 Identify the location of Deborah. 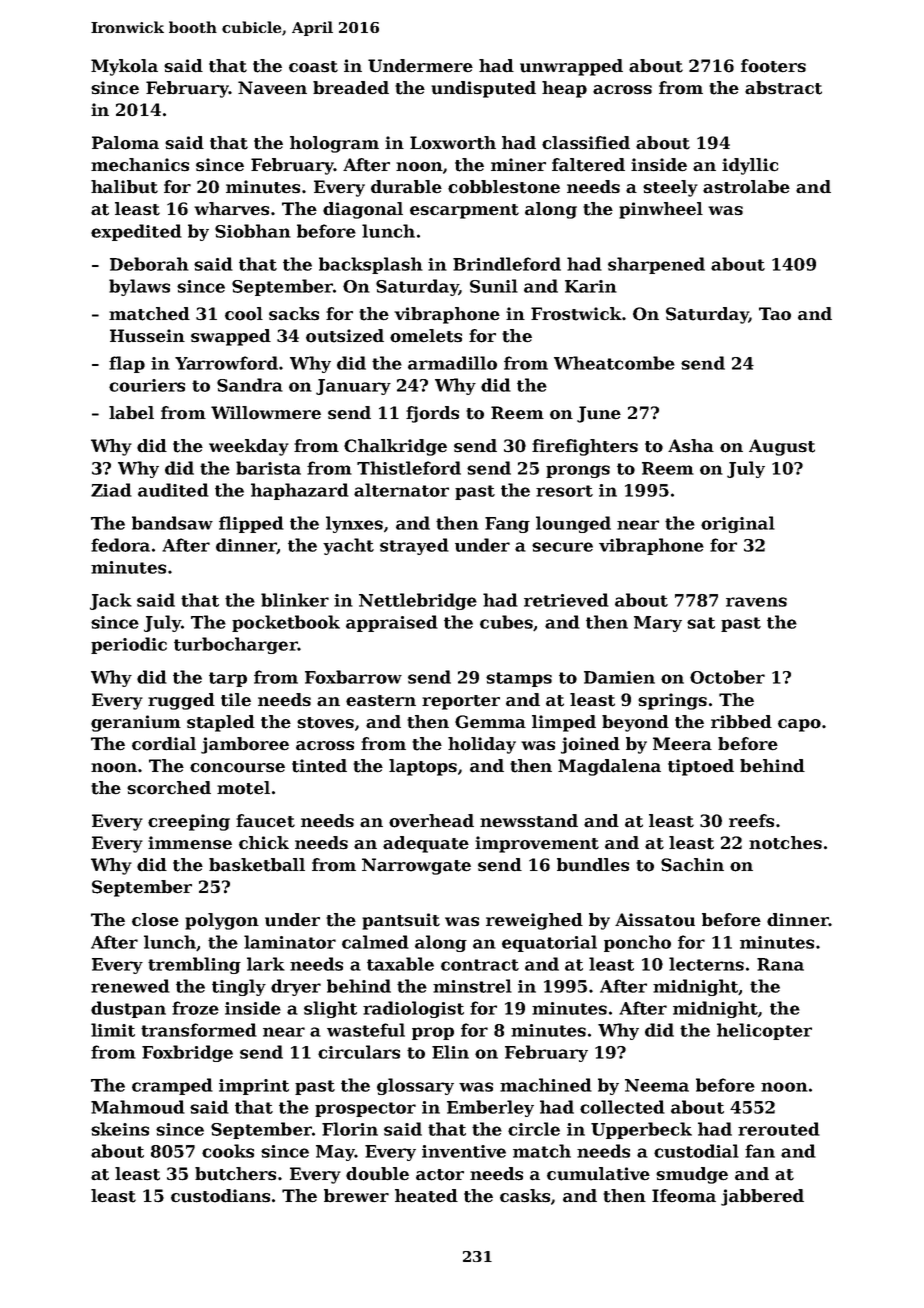
(149, 264).
